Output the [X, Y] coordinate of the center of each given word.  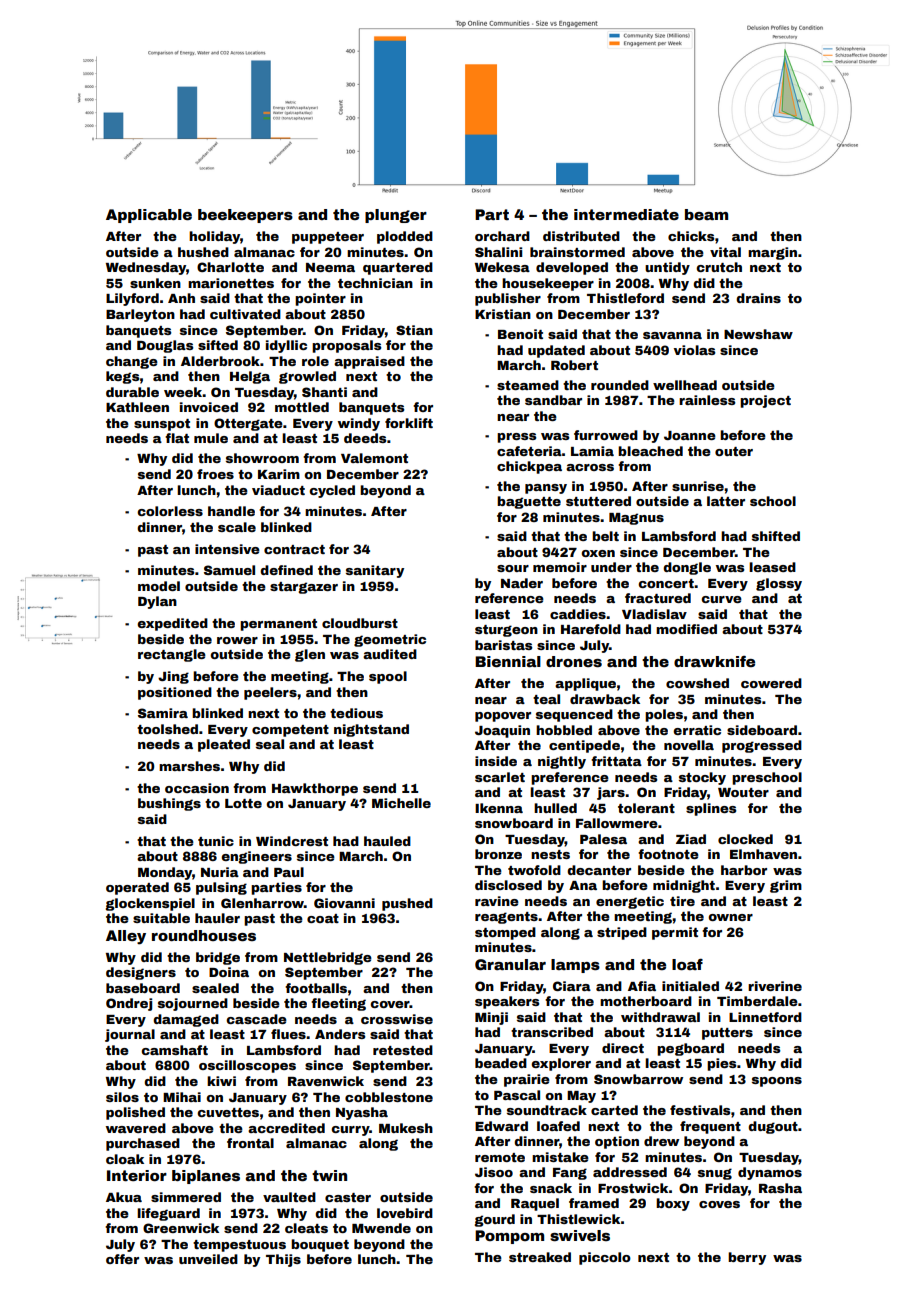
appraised [369, 362]
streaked [540, 1257]
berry [747, 1258]
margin [772, 253]
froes [215, 474]
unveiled [208, 1259]
